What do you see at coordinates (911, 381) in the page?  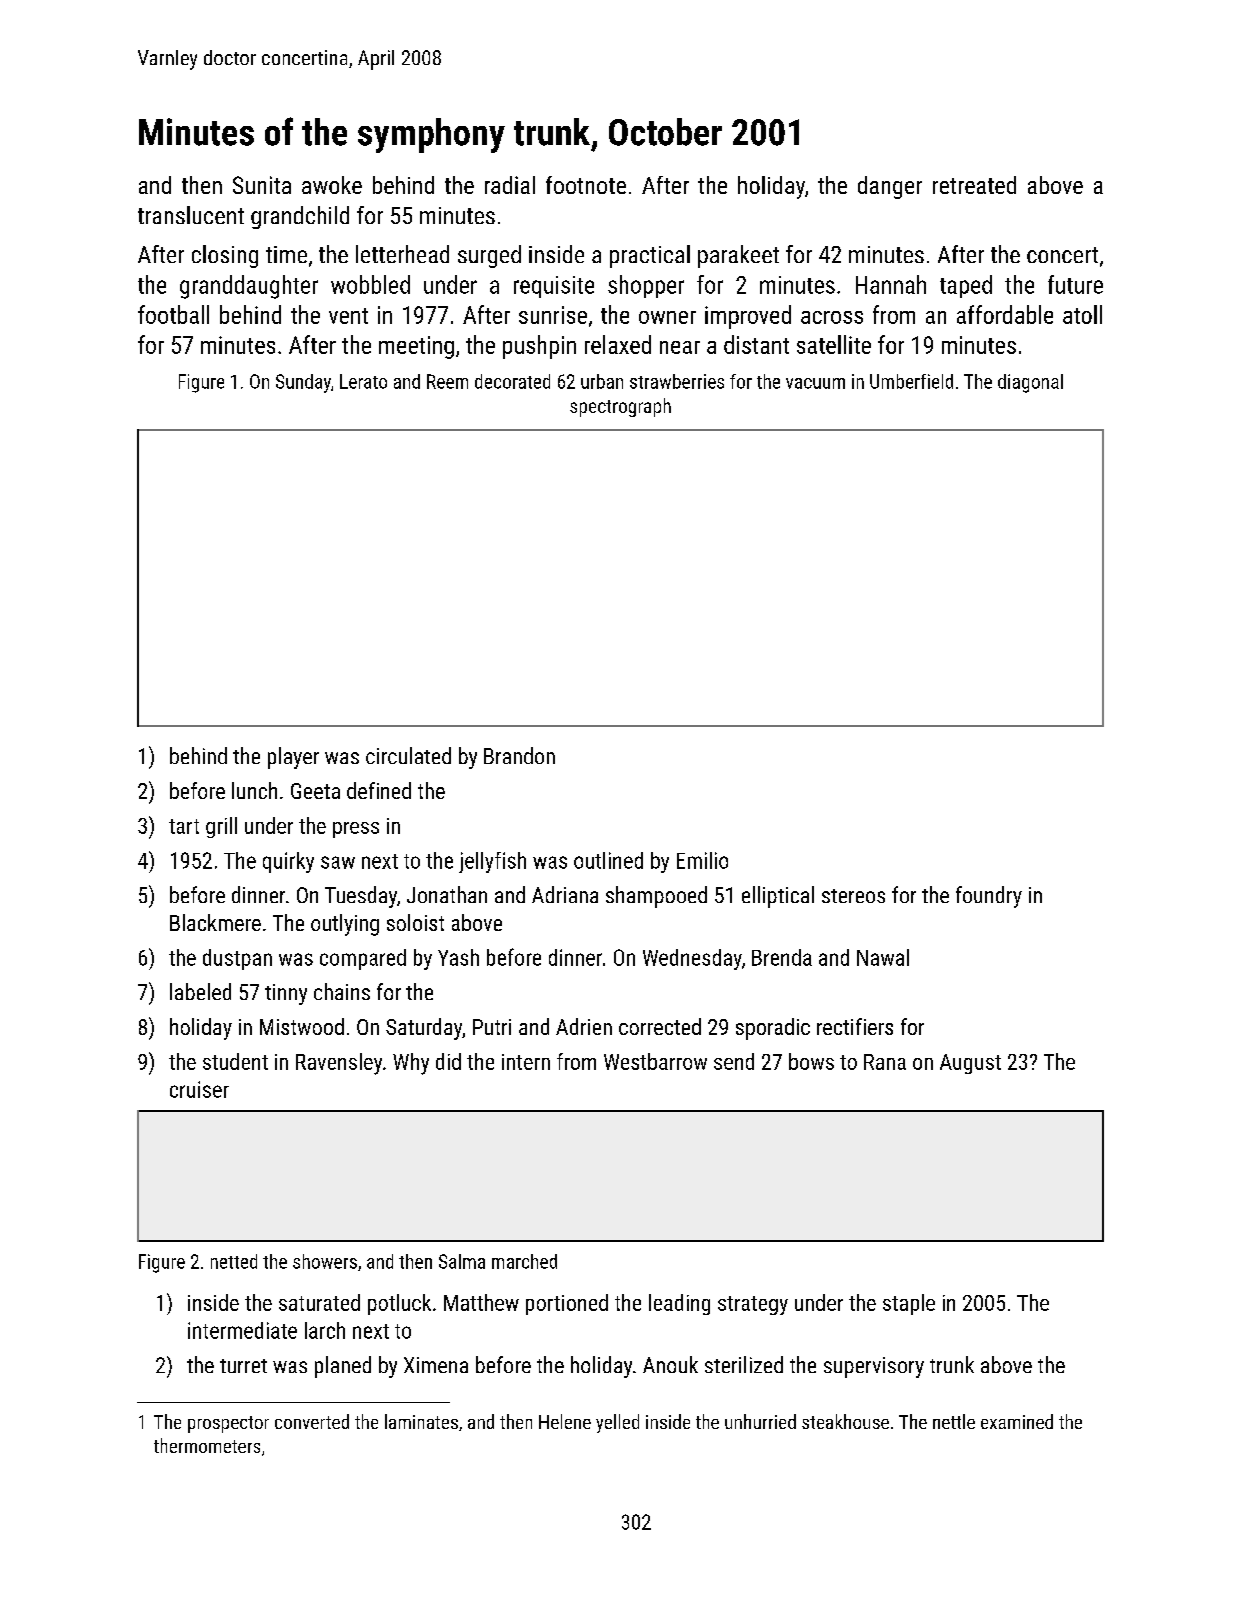 I see `Umberfield` at bounding box center [911, 381].
